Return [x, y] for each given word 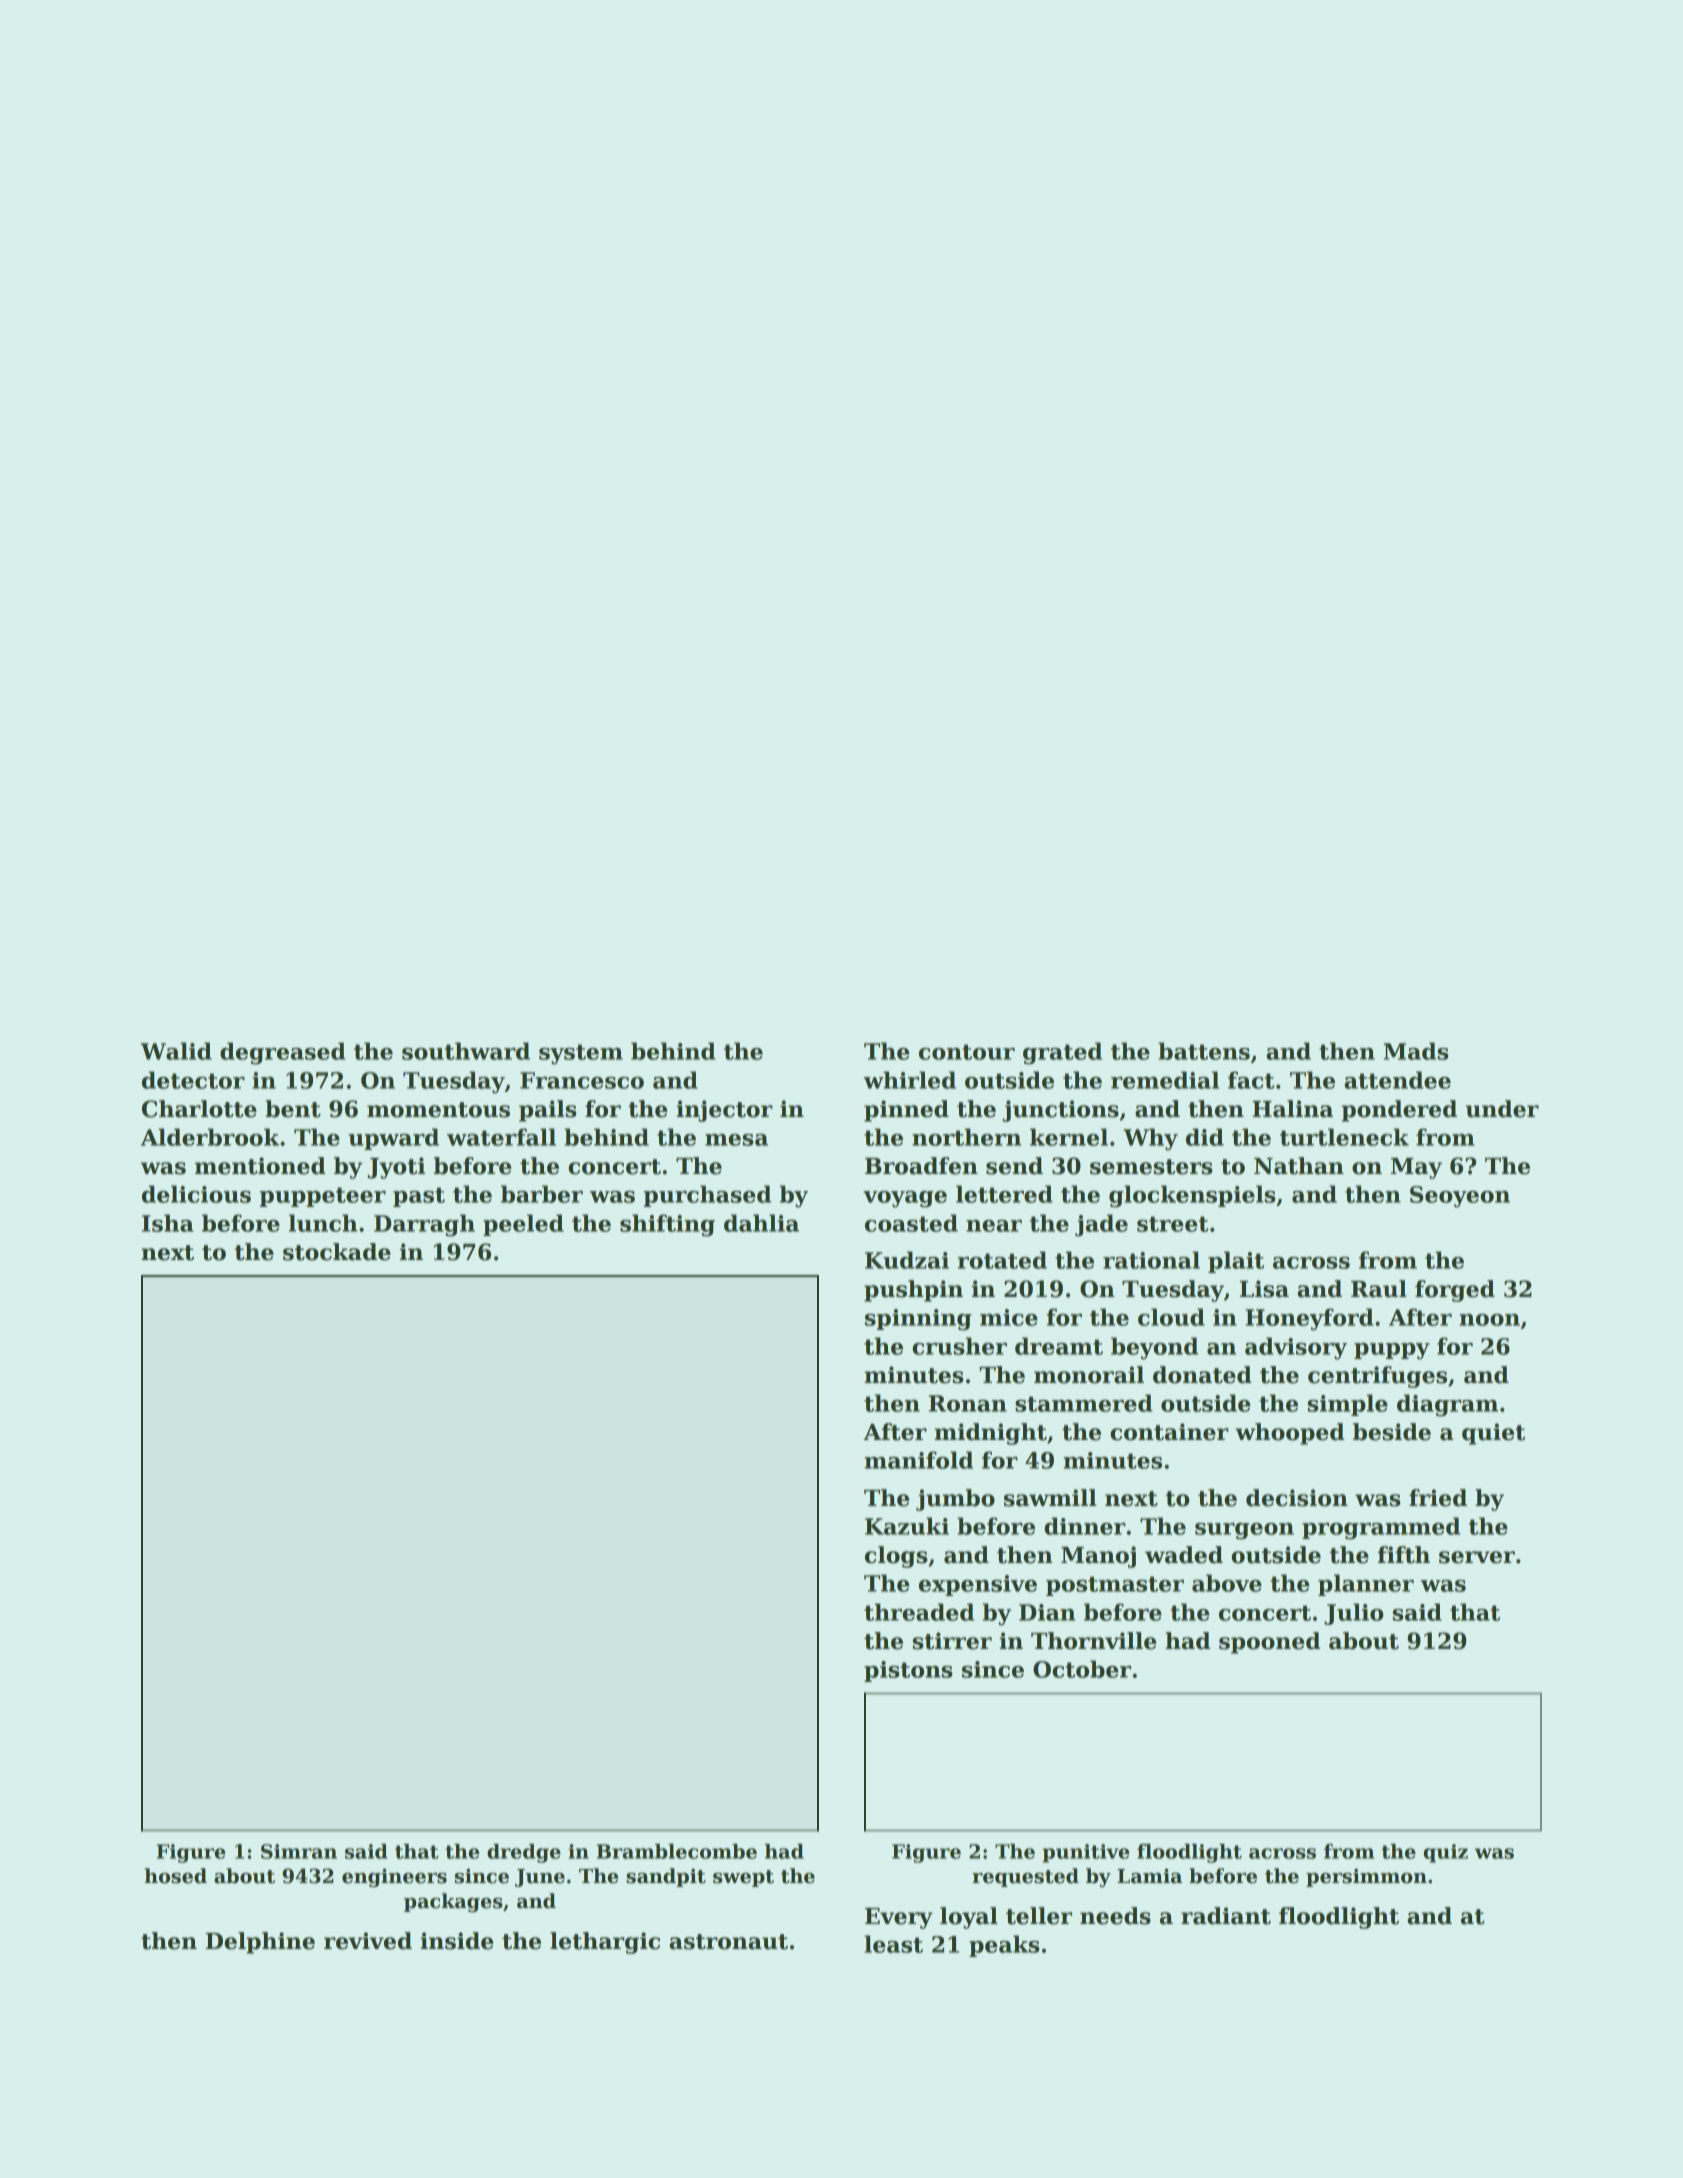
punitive [1086, 1853]
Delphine [260, 1943]
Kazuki [907, 1526]
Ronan [968, 1403]
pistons [908, 1671]
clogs [896, 1557]
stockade [337, 1252]
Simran [299, 1851]
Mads [1416, 1051]
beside [1392, 1432]
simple [1348, 1405]
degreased [283, 1053]
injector [724, 1111]
